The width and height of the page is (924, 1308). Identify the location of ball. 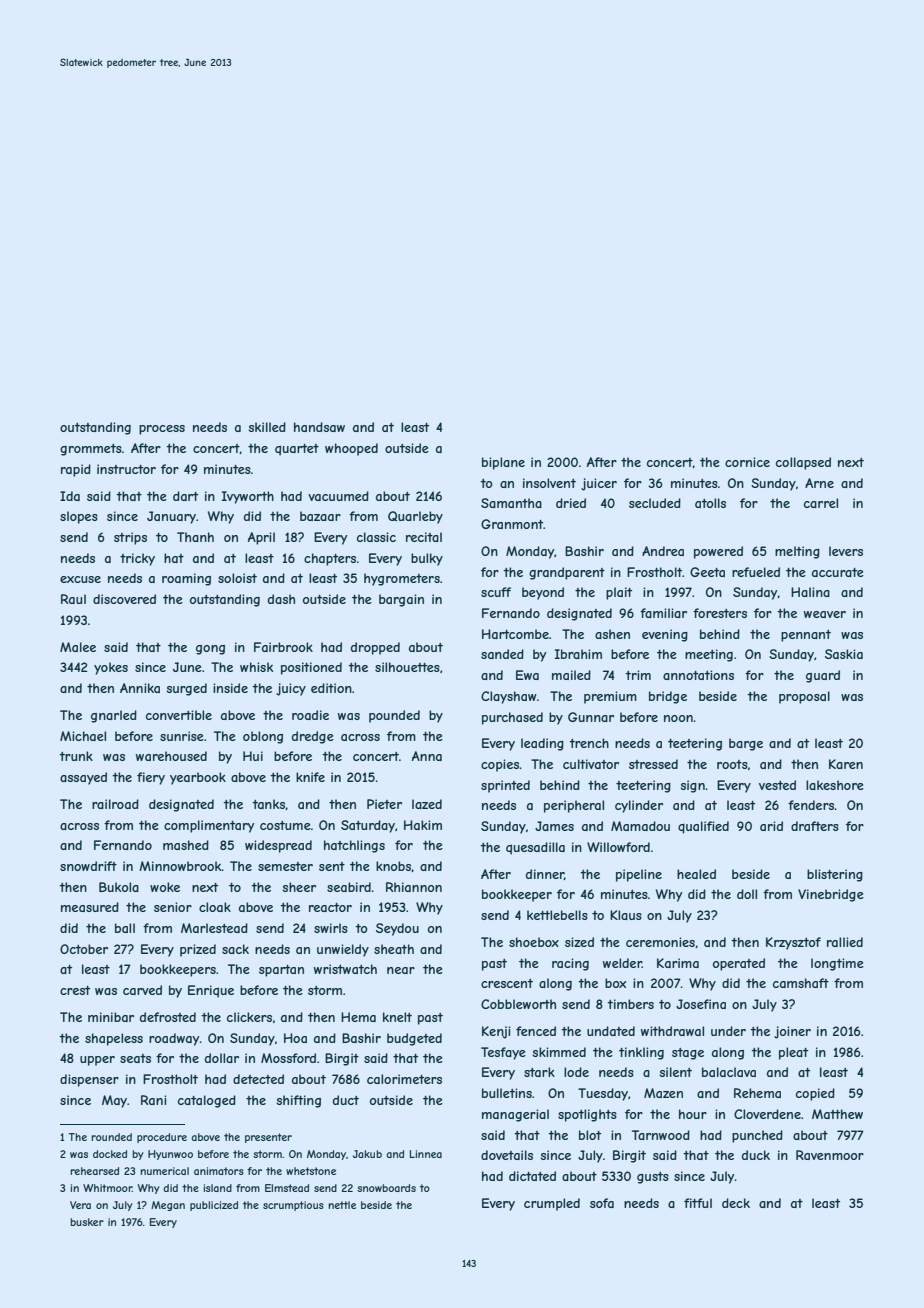
(125, 928).
